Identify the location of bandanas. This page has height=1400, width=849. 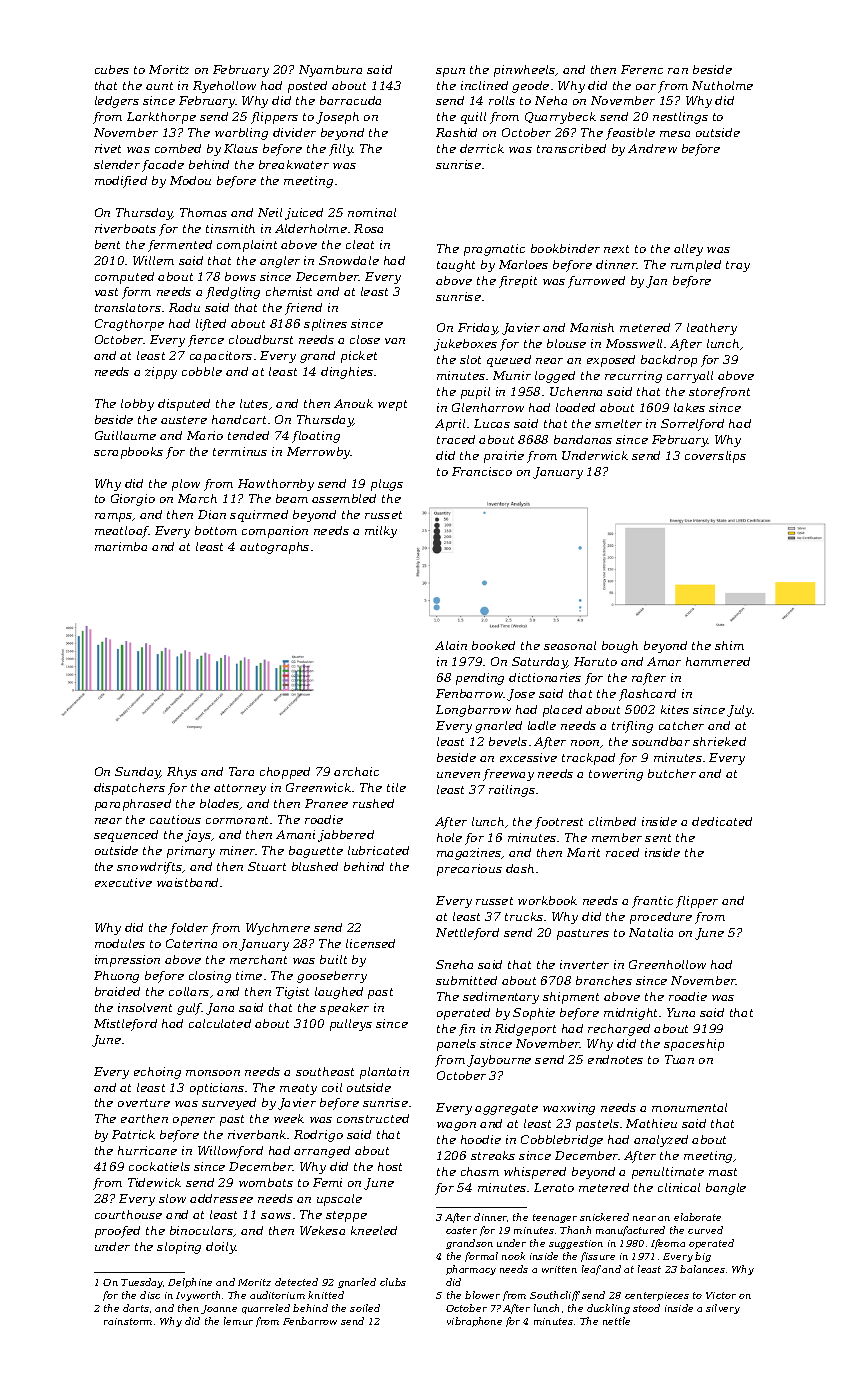
(583, 439).
